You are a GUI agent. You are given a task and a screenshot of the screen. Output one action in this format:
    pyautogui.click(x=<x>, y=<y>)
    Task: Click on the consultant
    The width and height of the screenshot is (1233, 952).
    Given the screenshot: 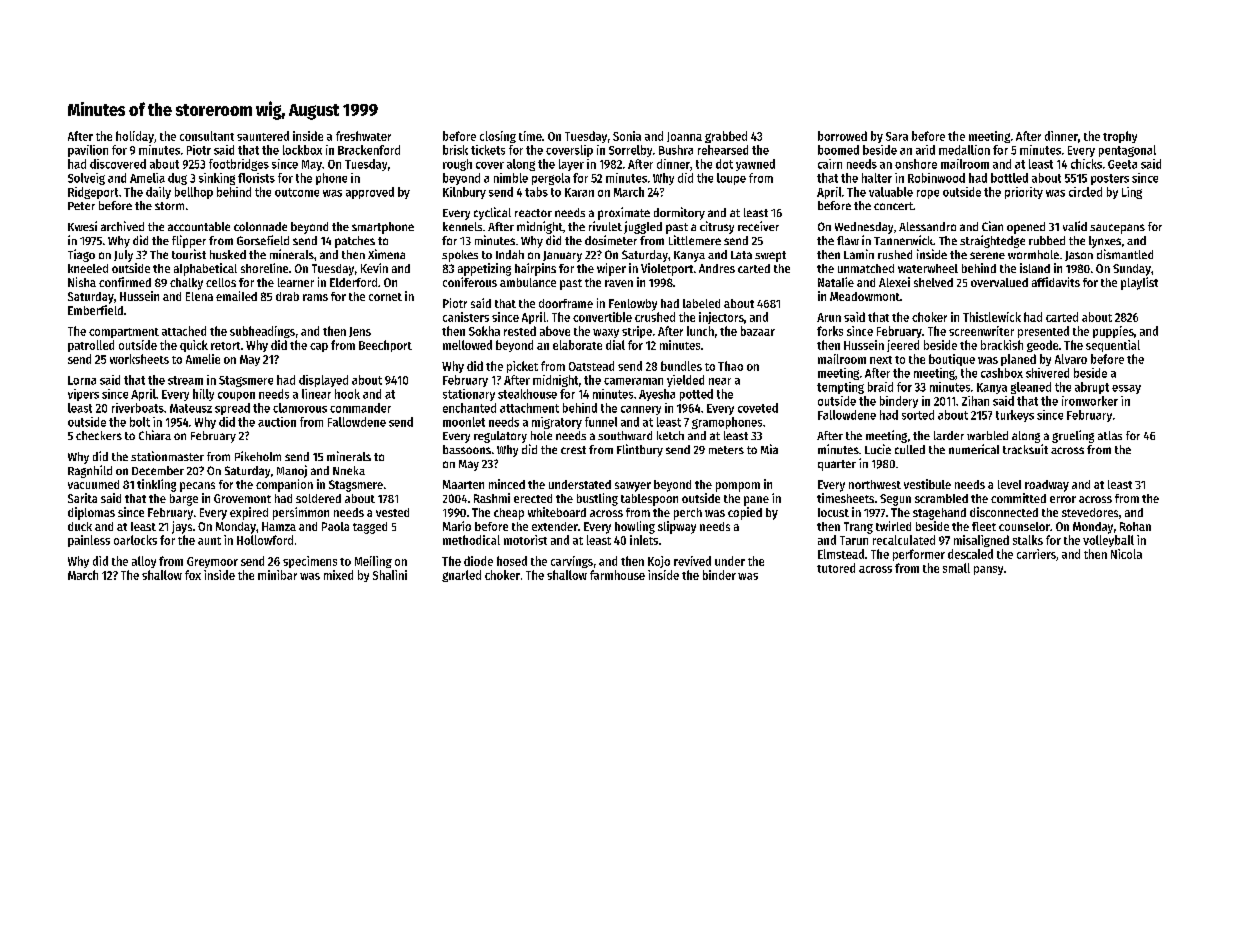 What is the action you would take?
    pyautogui.click(x=207, y=136)
